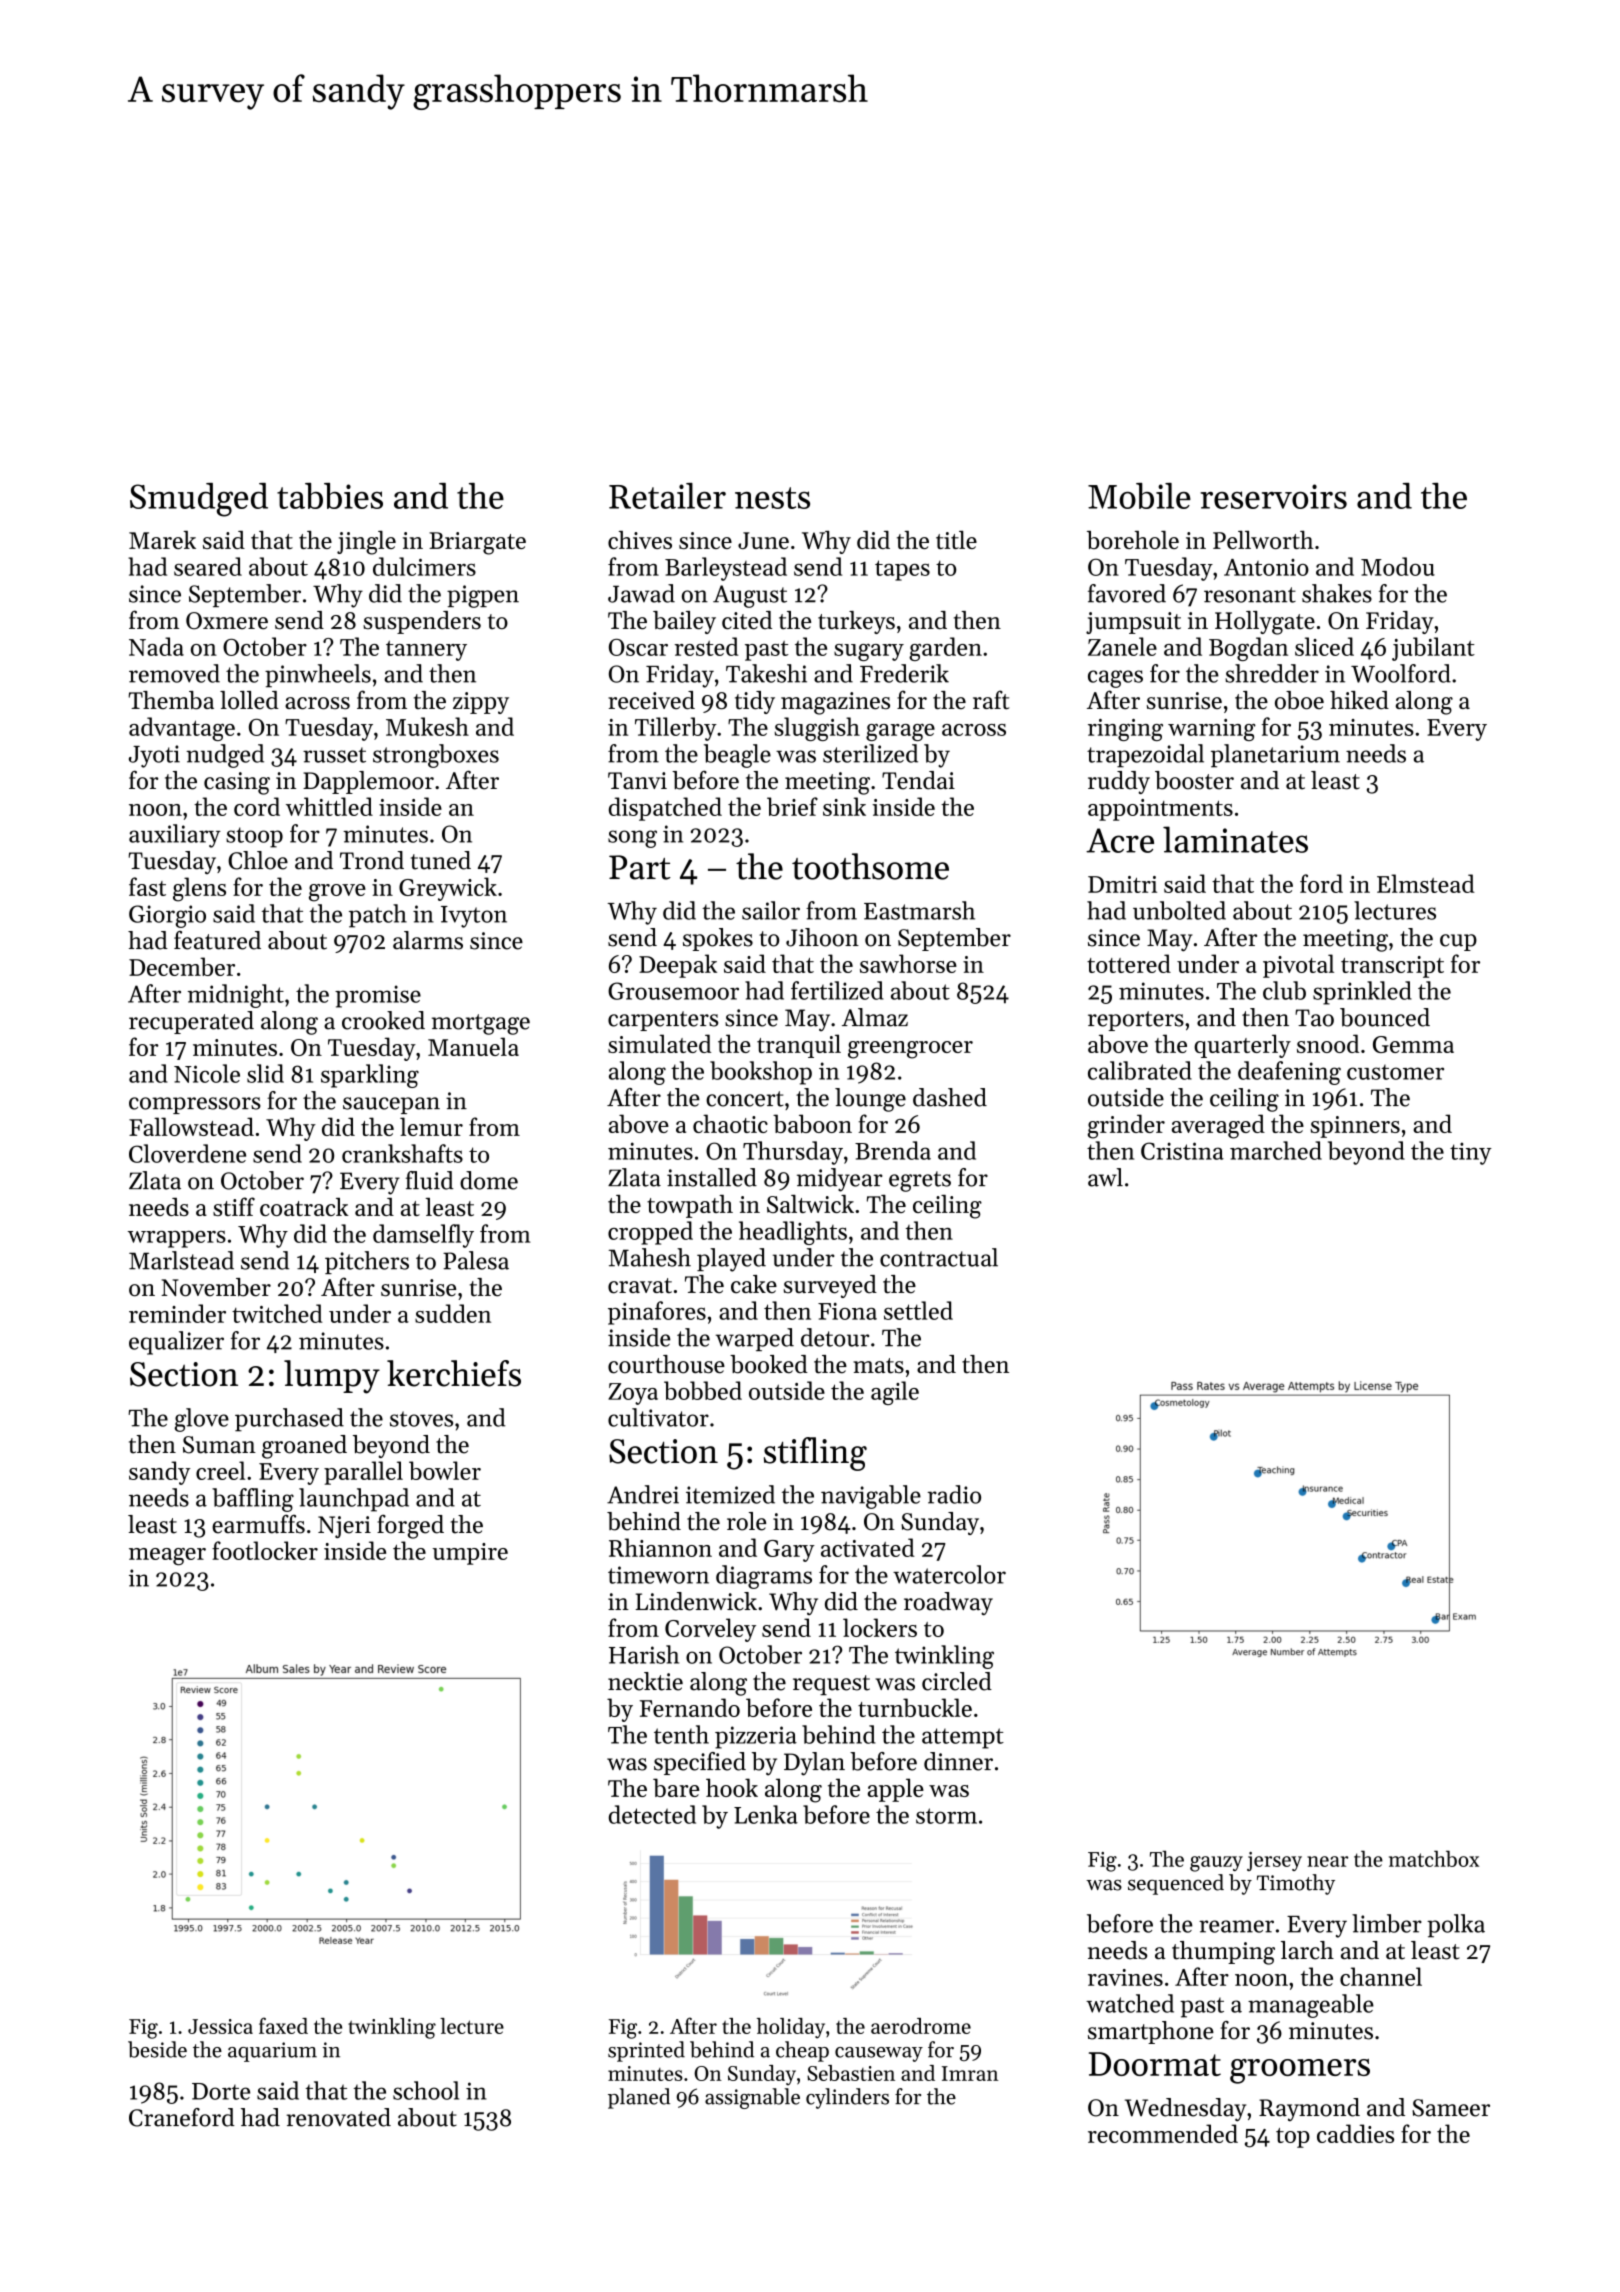 The image size is (1620, 2292). Describe the element at coordinates (1145, 756) in the screenshot. I see `trapezoidal` at that location.
